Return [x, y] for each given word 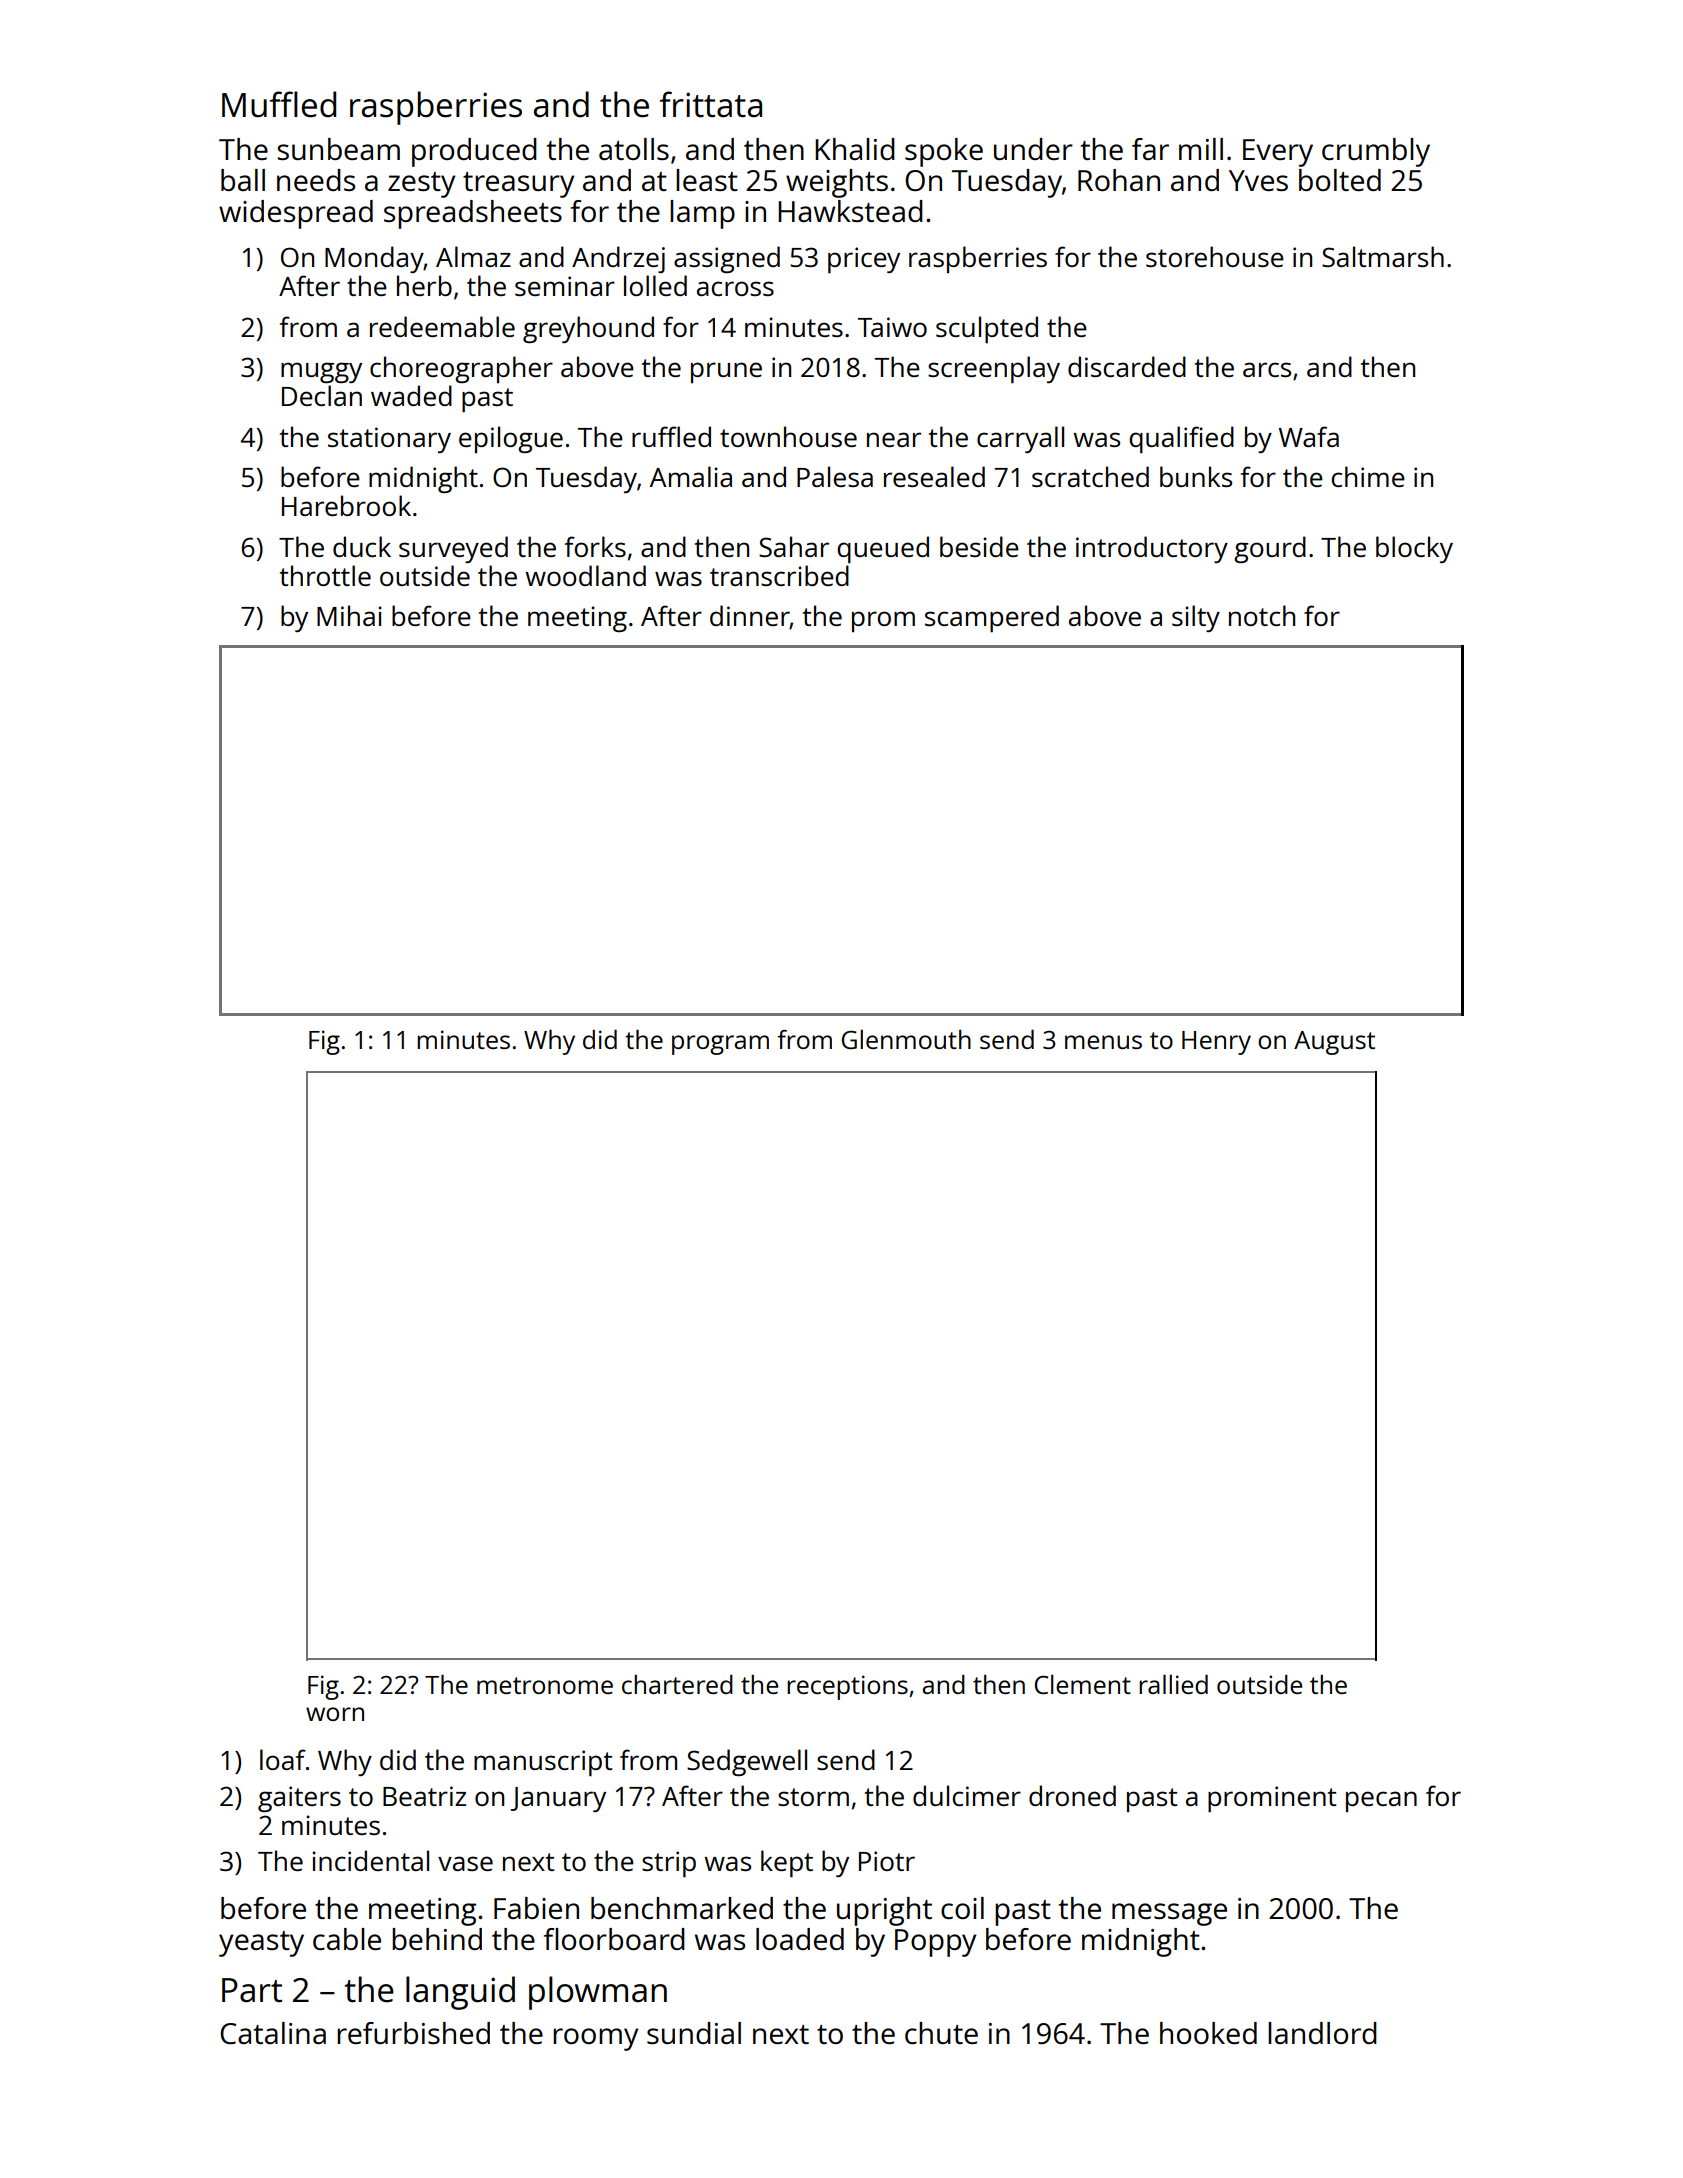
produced [474, 152]
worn [335, 1714]
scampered [992, 618]
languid [460, 1993]
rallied [1173, 1684]
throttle [325, 575]
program [720, 1045]
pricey [864, 260]
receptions [847, 1687]
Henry [1216, 1043]
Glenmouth [906, 1039]
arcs [1267, 369]
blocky [1414, 549]
